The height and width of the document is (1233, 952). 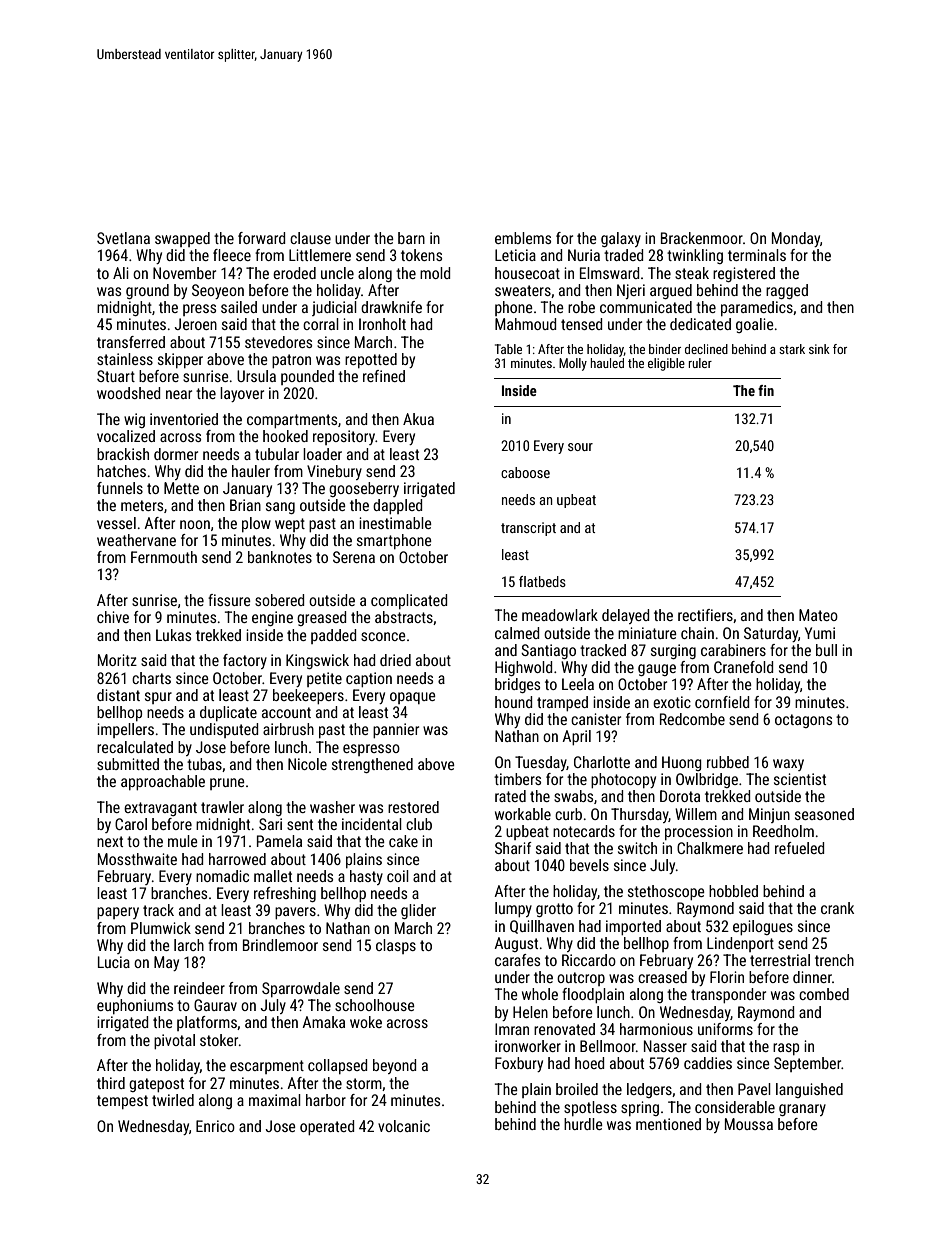 I want to click on declined, so click(x=706, y=349).
